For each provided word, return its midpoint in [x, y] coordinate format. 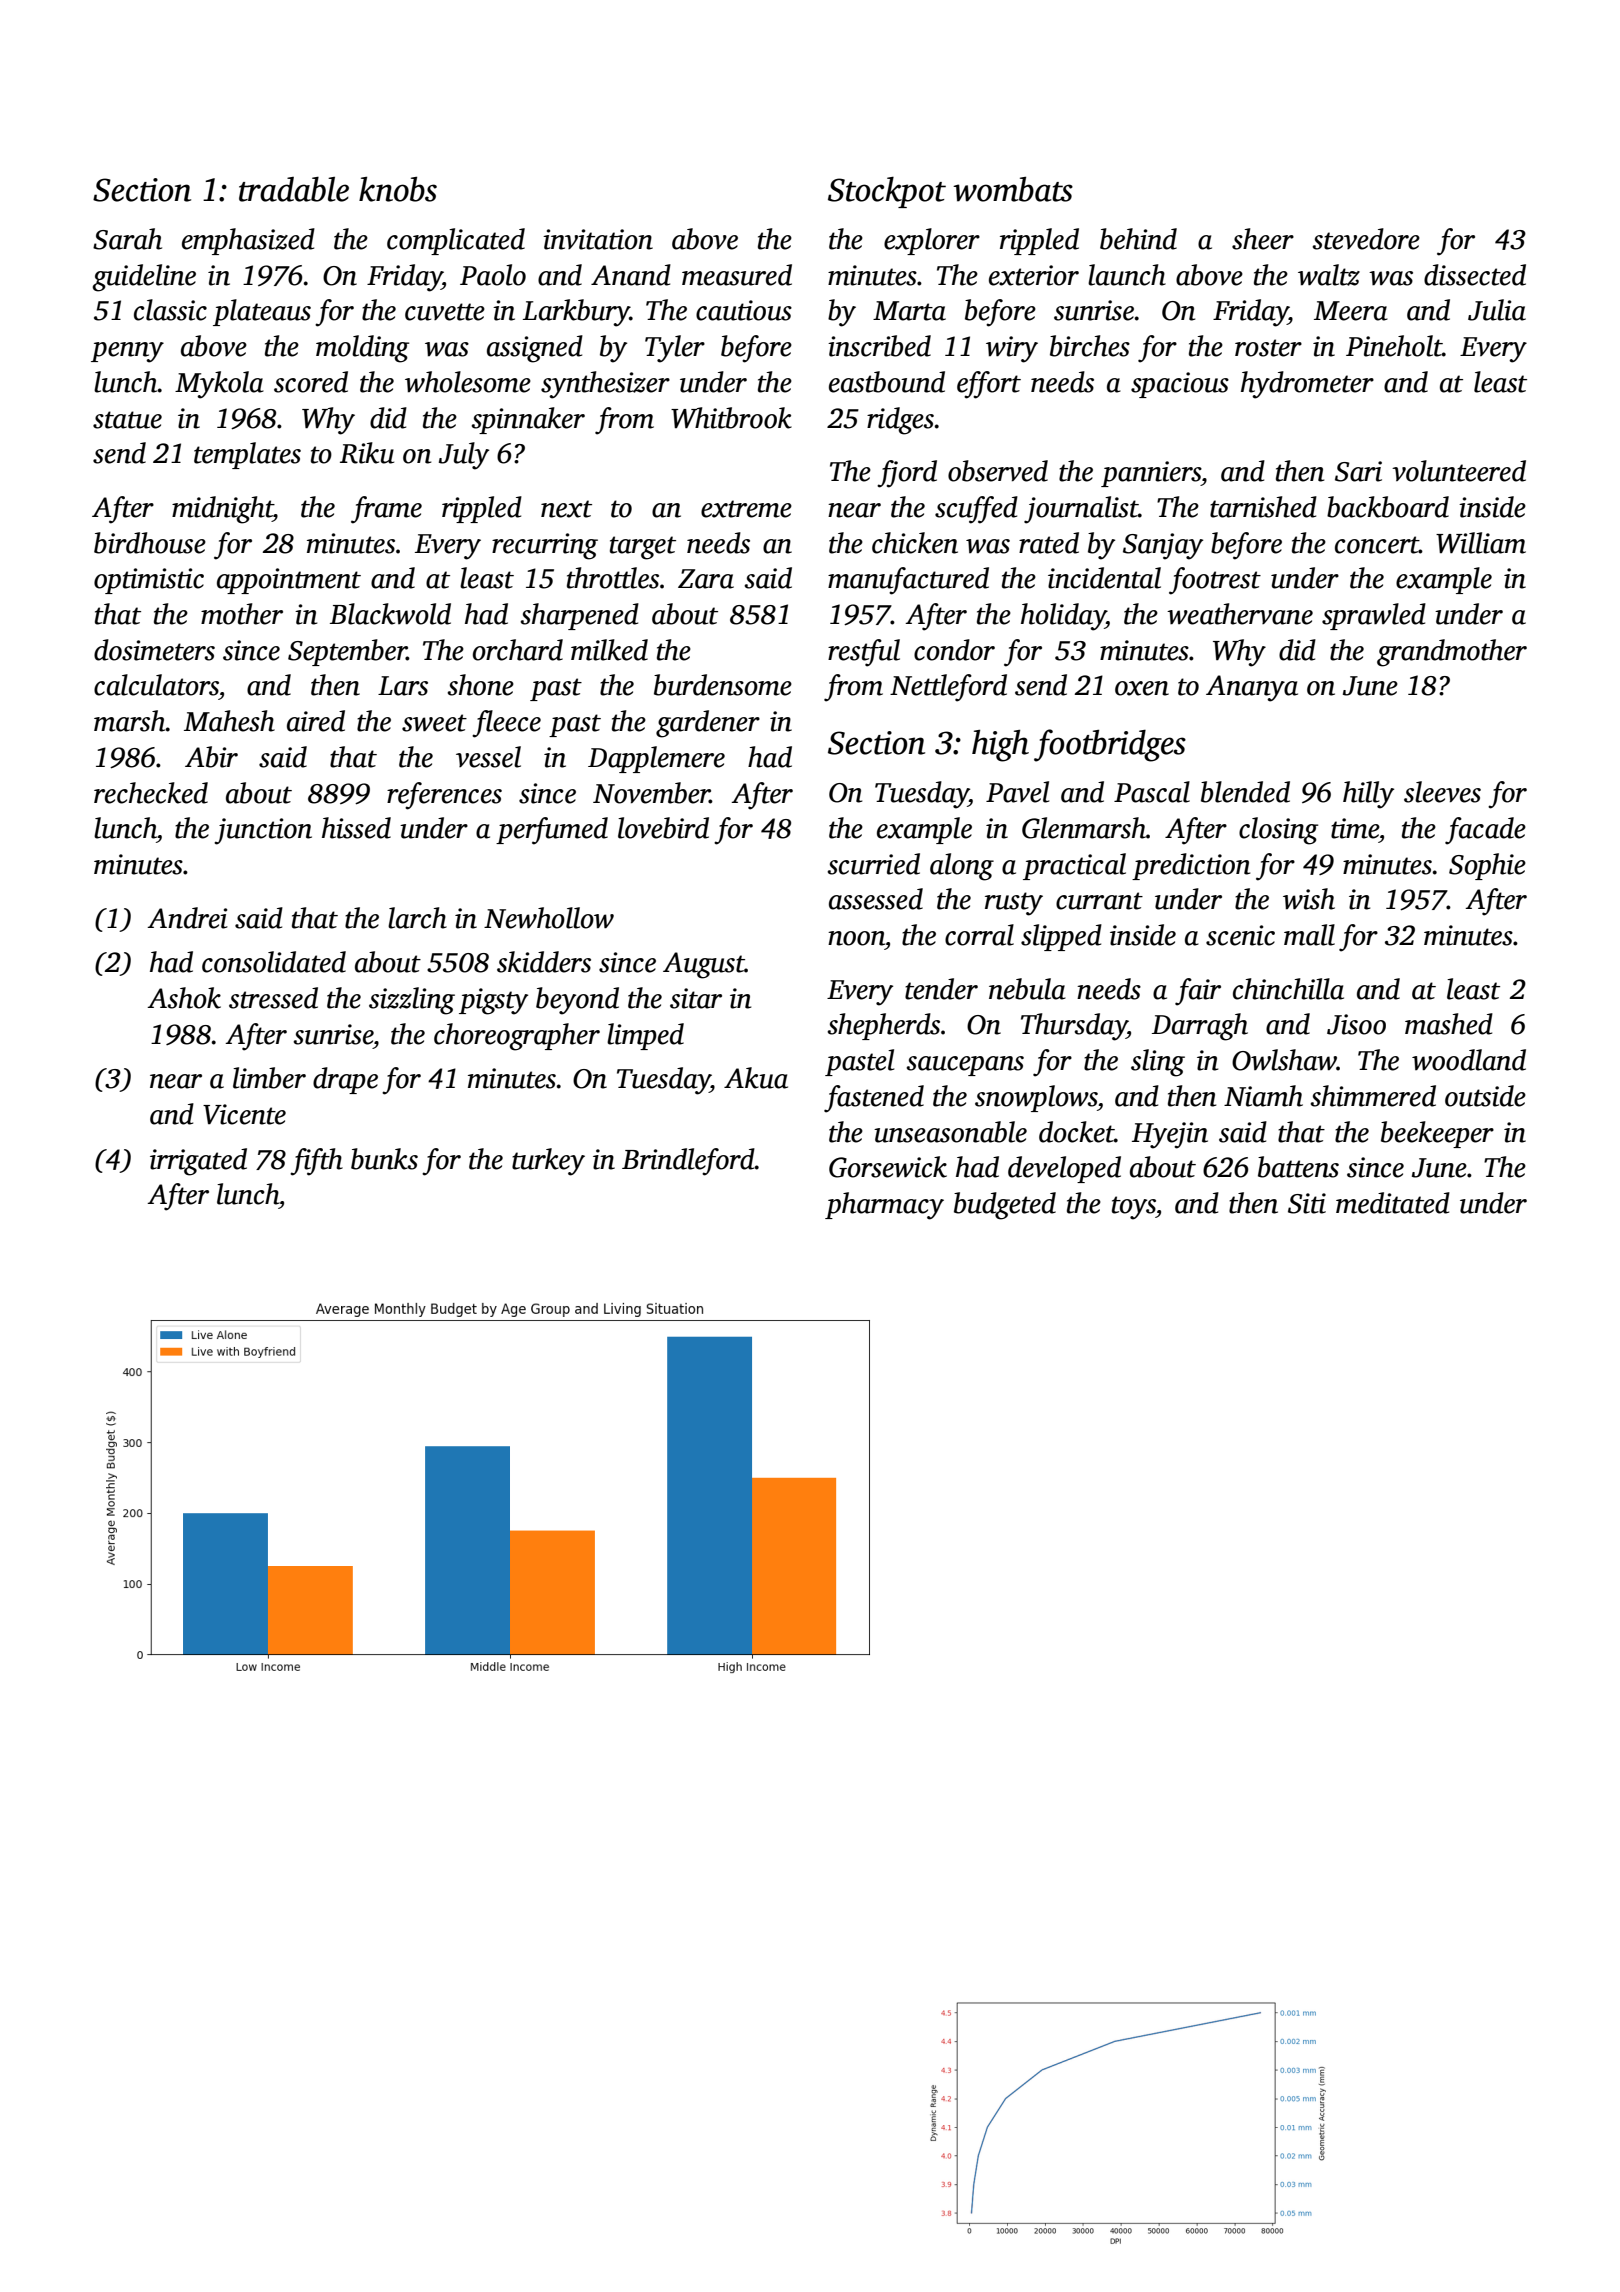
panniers [1151, 474]
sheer [1263, 239]
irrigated [198, 1162]
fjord [907, 474]
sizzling [412, 1001]
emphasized [248, 241]
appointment [289, 581]
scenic [1240, 935]
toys [1134, 1208]
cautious [744, 310]
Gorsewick [888, 1167]
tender [941, 989]
